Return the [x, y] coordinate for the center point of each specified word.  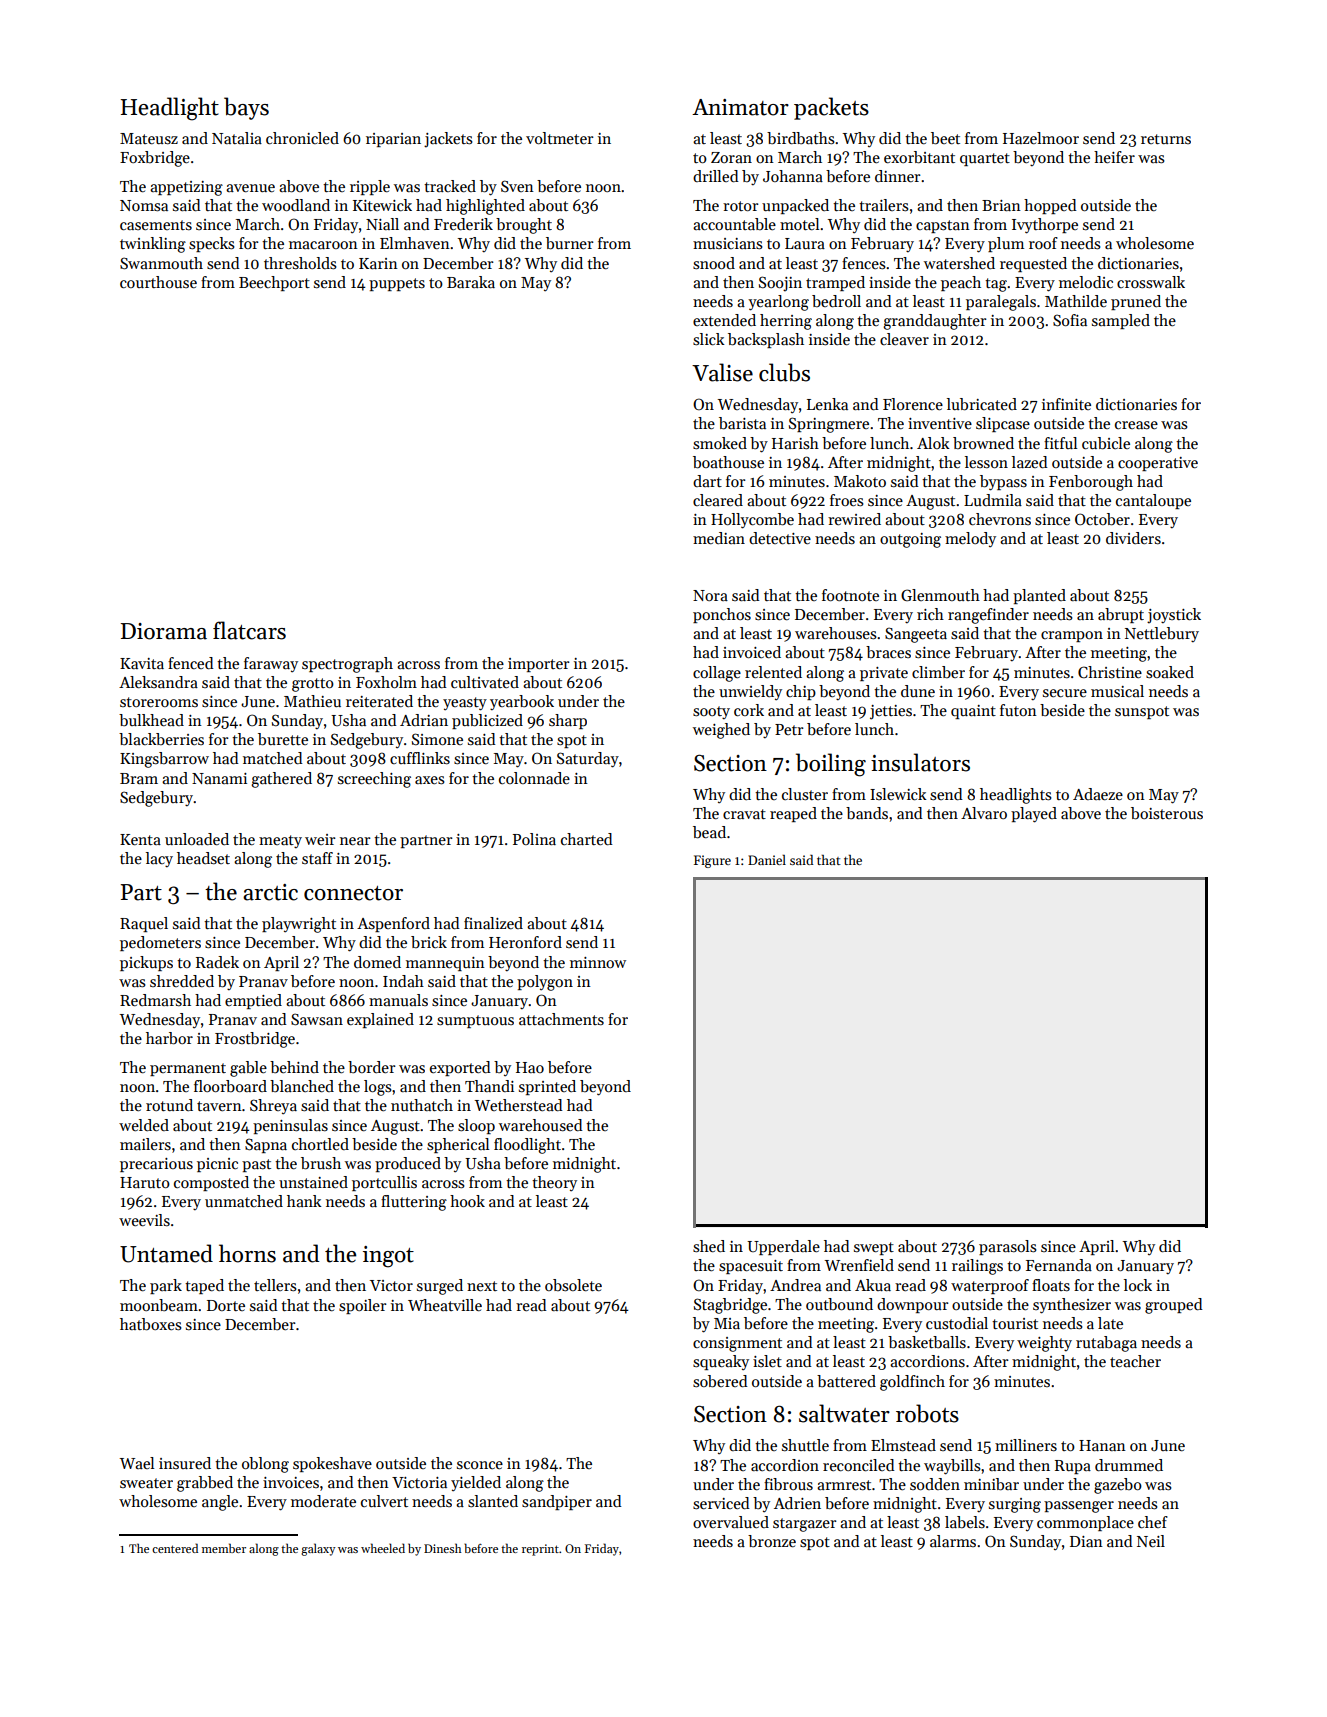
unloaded [197, 839]
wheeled [383, 1548]
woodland [296, 205]
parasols [1008, 1247]
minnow [598, 962]
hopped [1050, 206]
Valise [722, 372]
